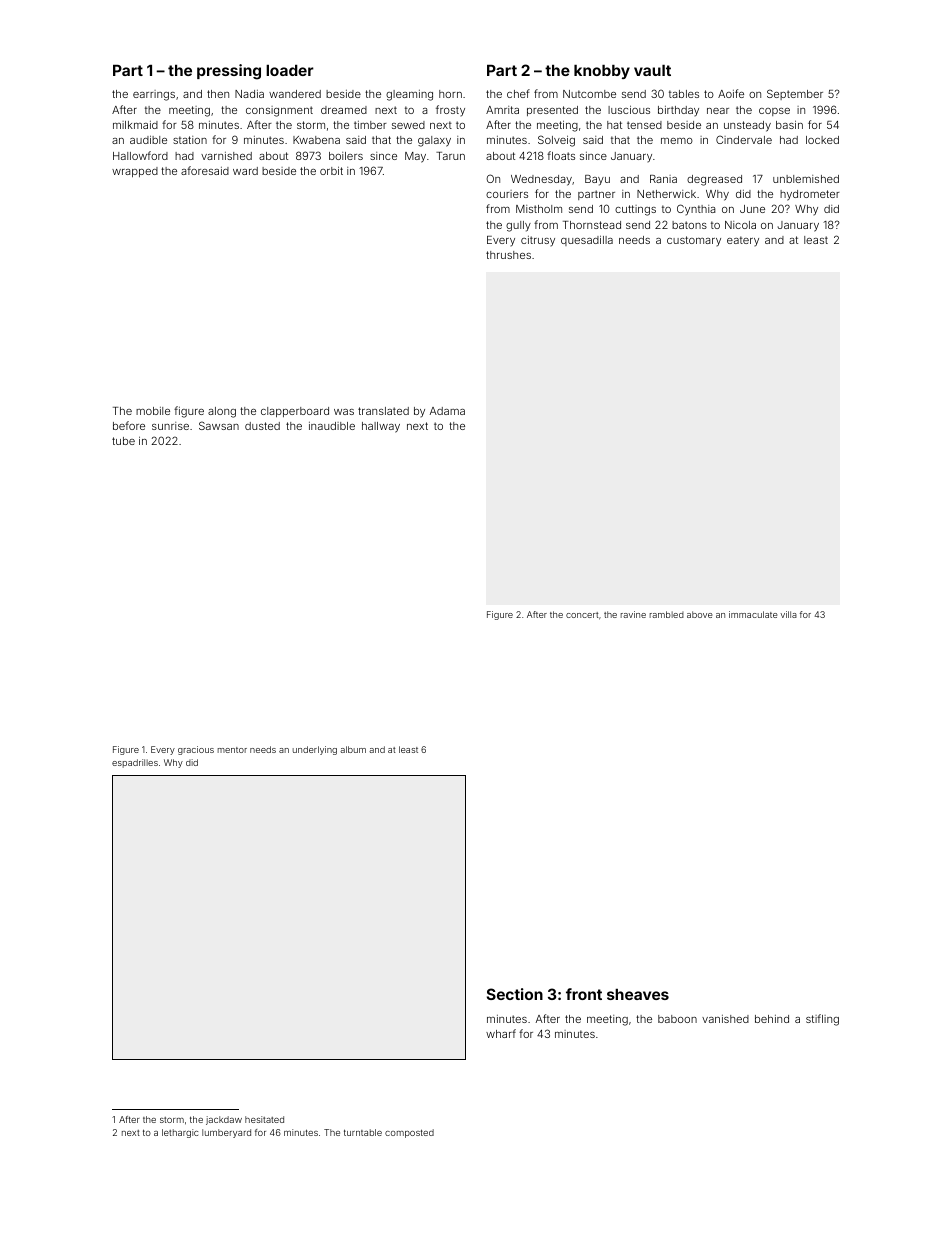  What do you see at coordinates (353, 749) in the image?
I see `album` at bounding box center [353, 749].
